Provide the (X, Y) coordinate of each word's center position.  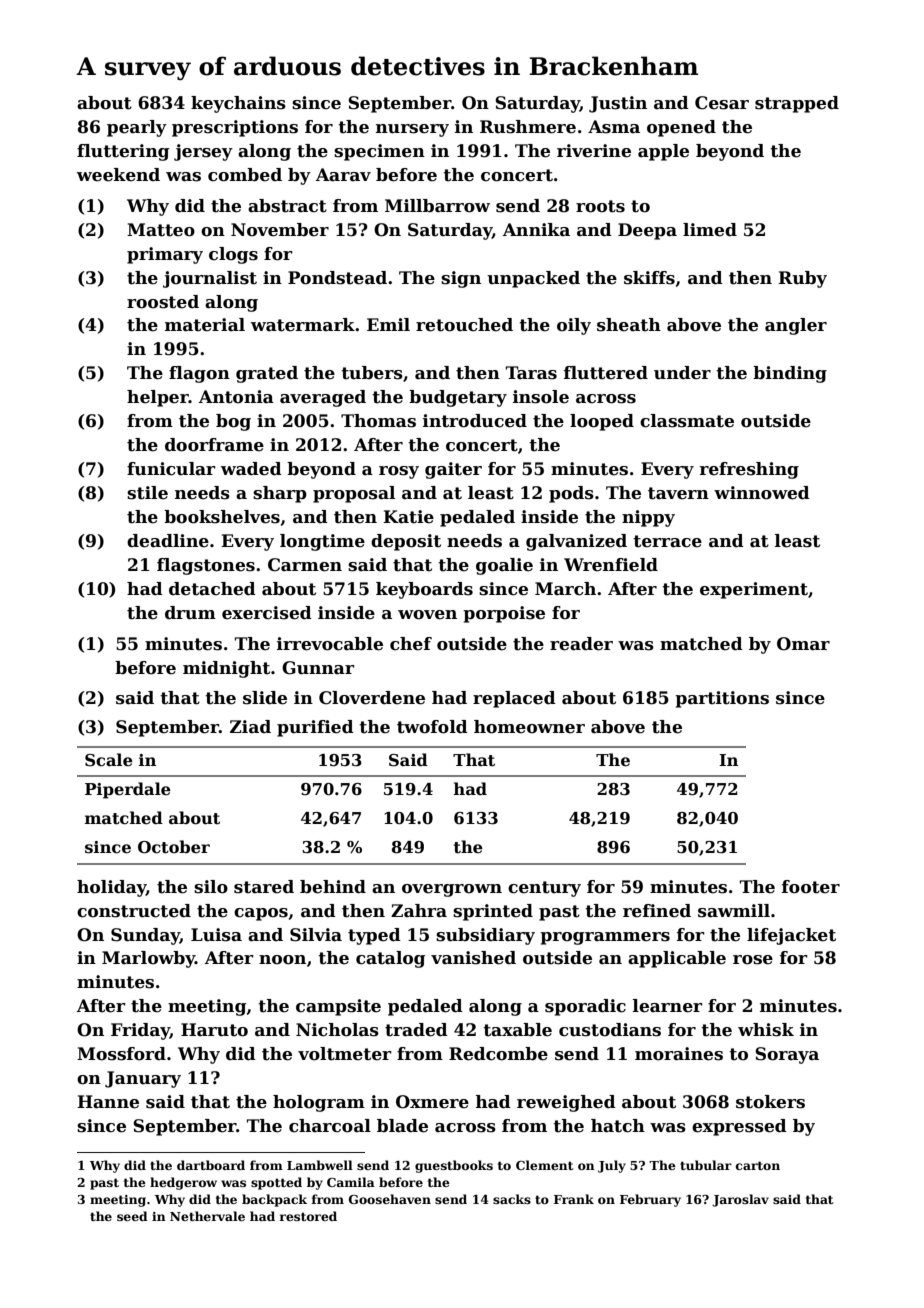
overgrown (452, 890)
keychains (238, 104)
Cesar (722, 103)
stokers (770, 1102)
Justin (618, 104)
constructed (134, 911)
